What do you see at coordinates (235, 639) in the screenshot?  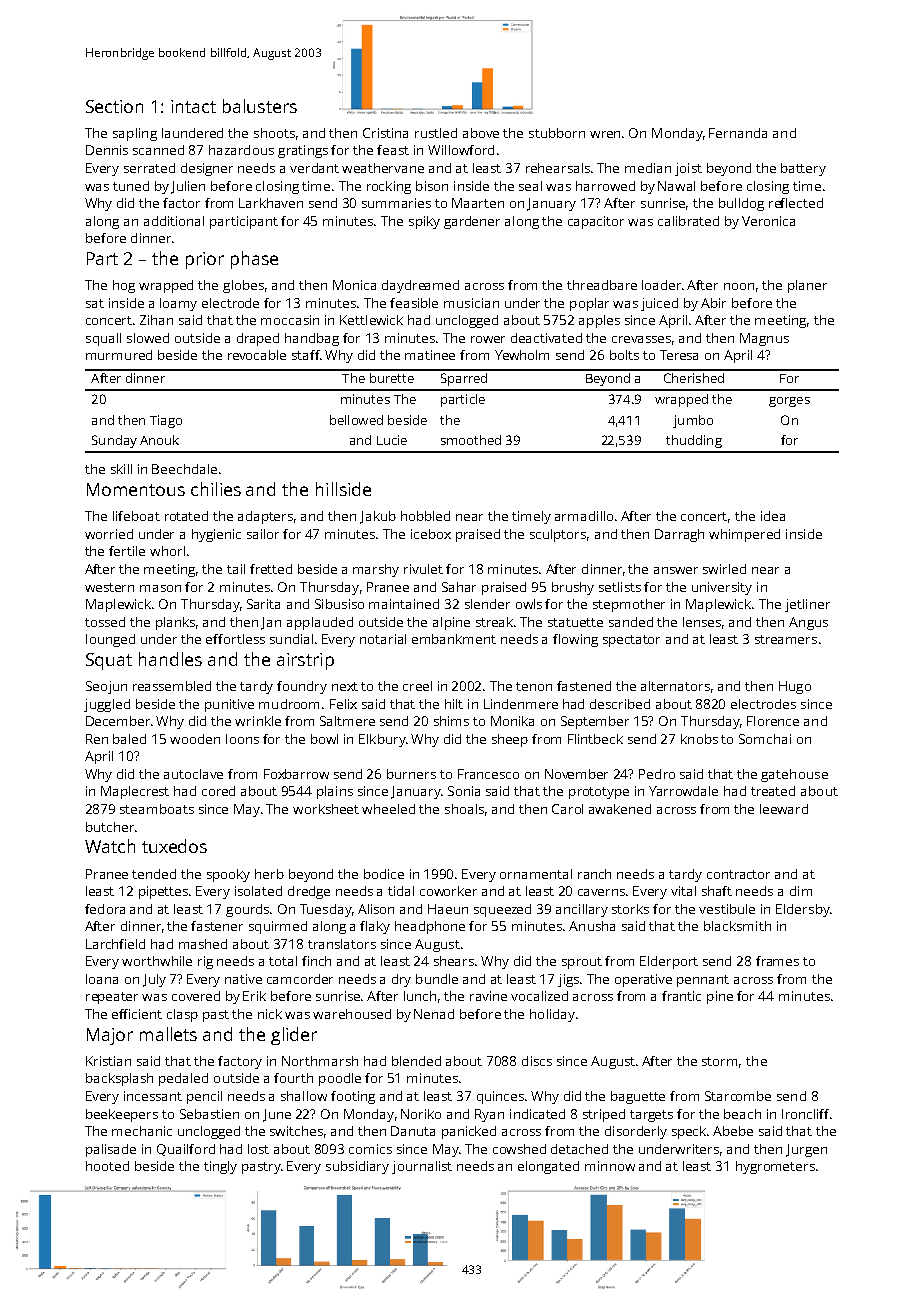 I see `effortless` at bounding box center [235, 639].
